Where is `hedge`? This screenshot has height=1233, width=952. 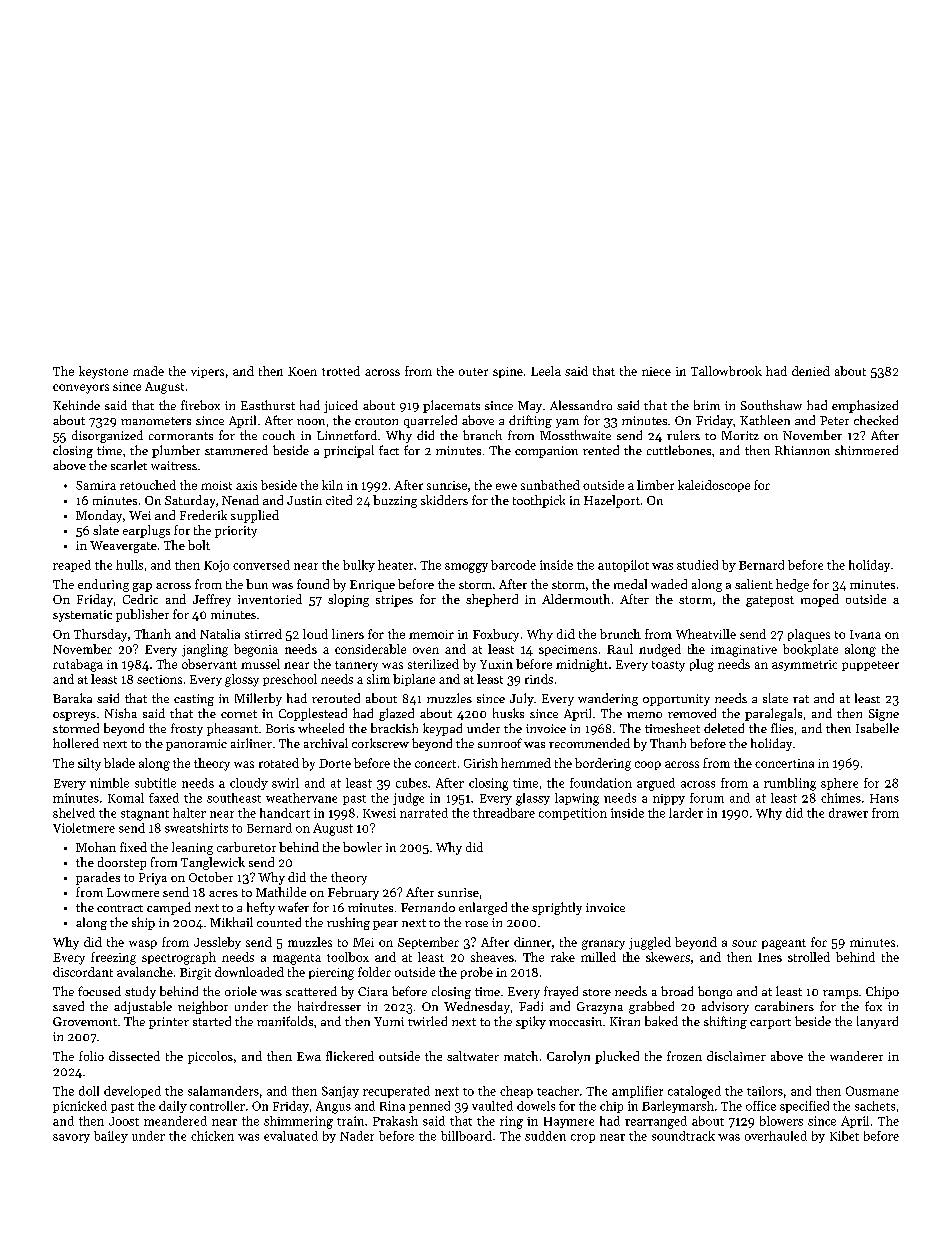
hedge is located at coordinates (792, 585).
